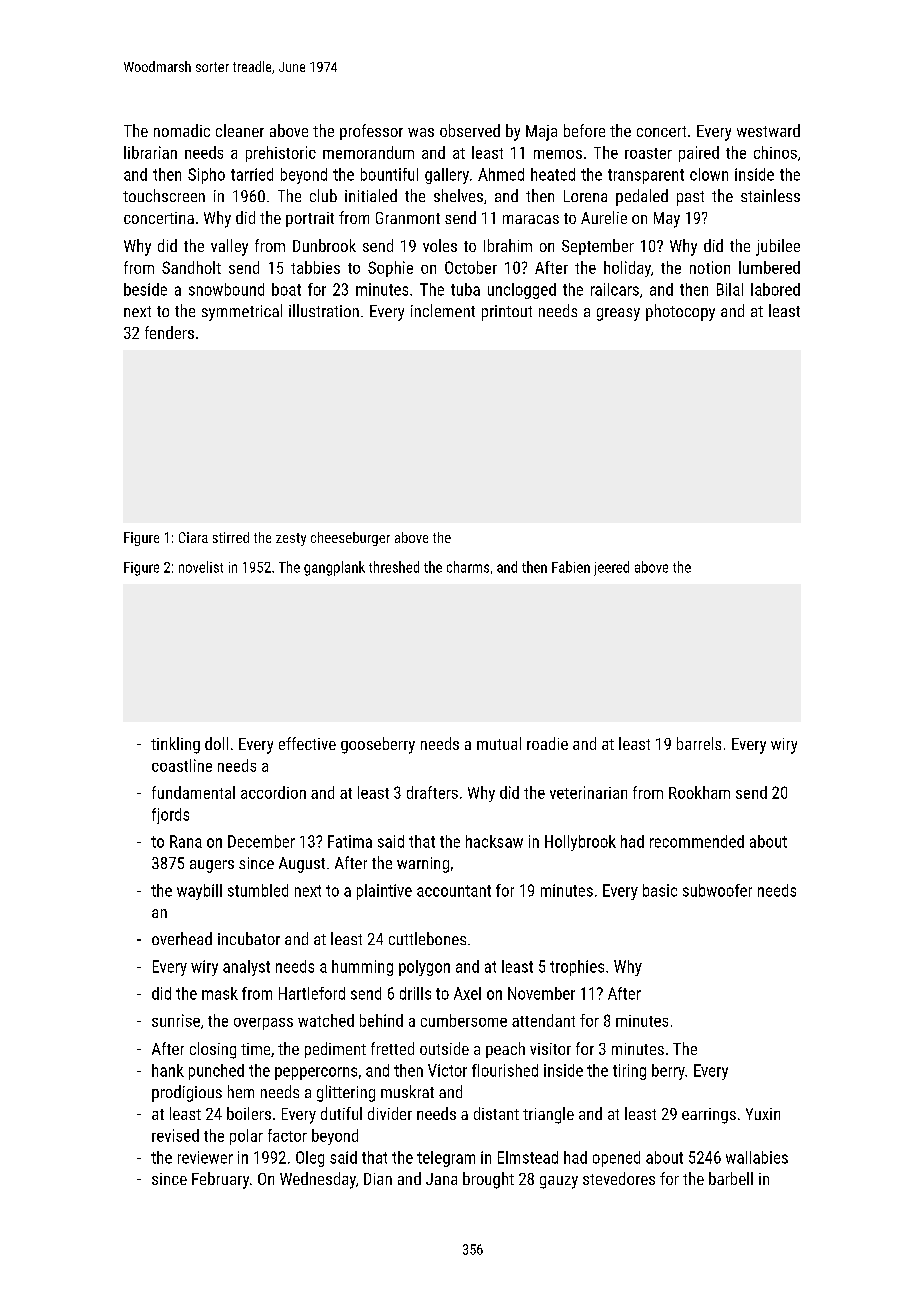 This page has height=1308, width=924. I want to click on roaster, so click(648, 153).
